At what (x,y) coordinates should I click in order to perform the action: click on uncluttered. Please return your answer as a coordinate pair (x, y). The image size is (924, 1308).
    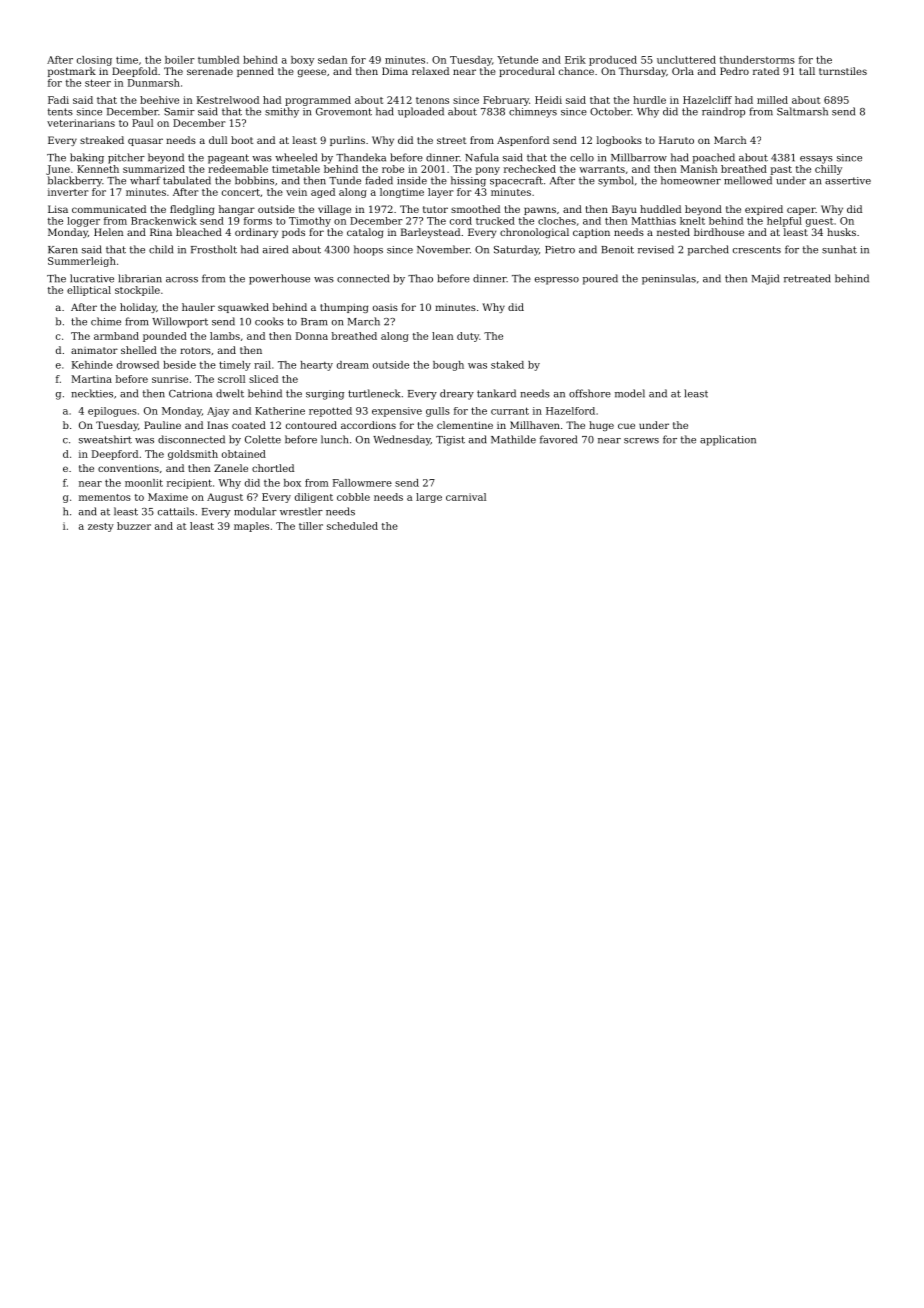
    Looking at the image, I should click on (686, 60).
